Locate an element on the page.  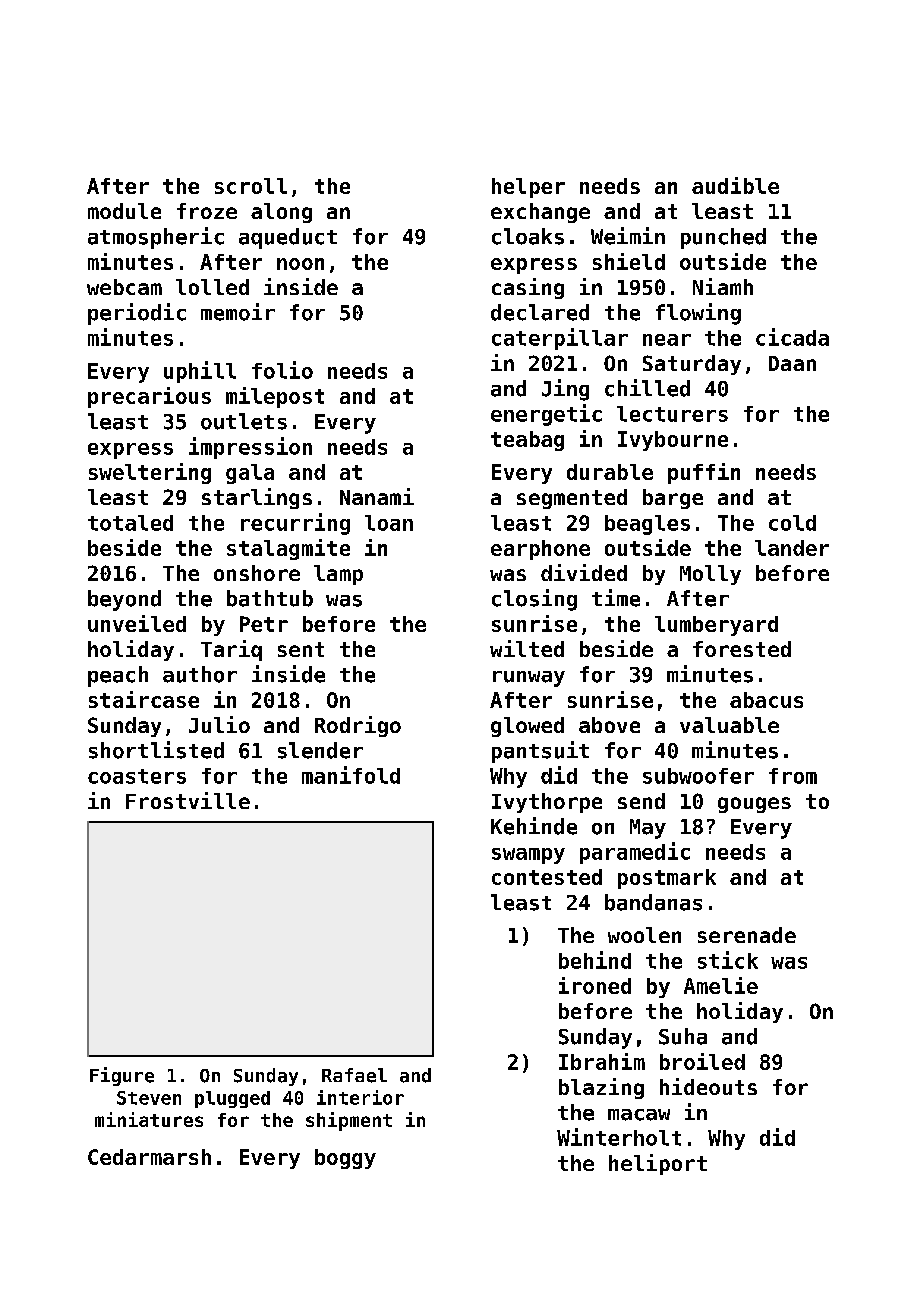
unveiled is located at coordinates (137, 623).
